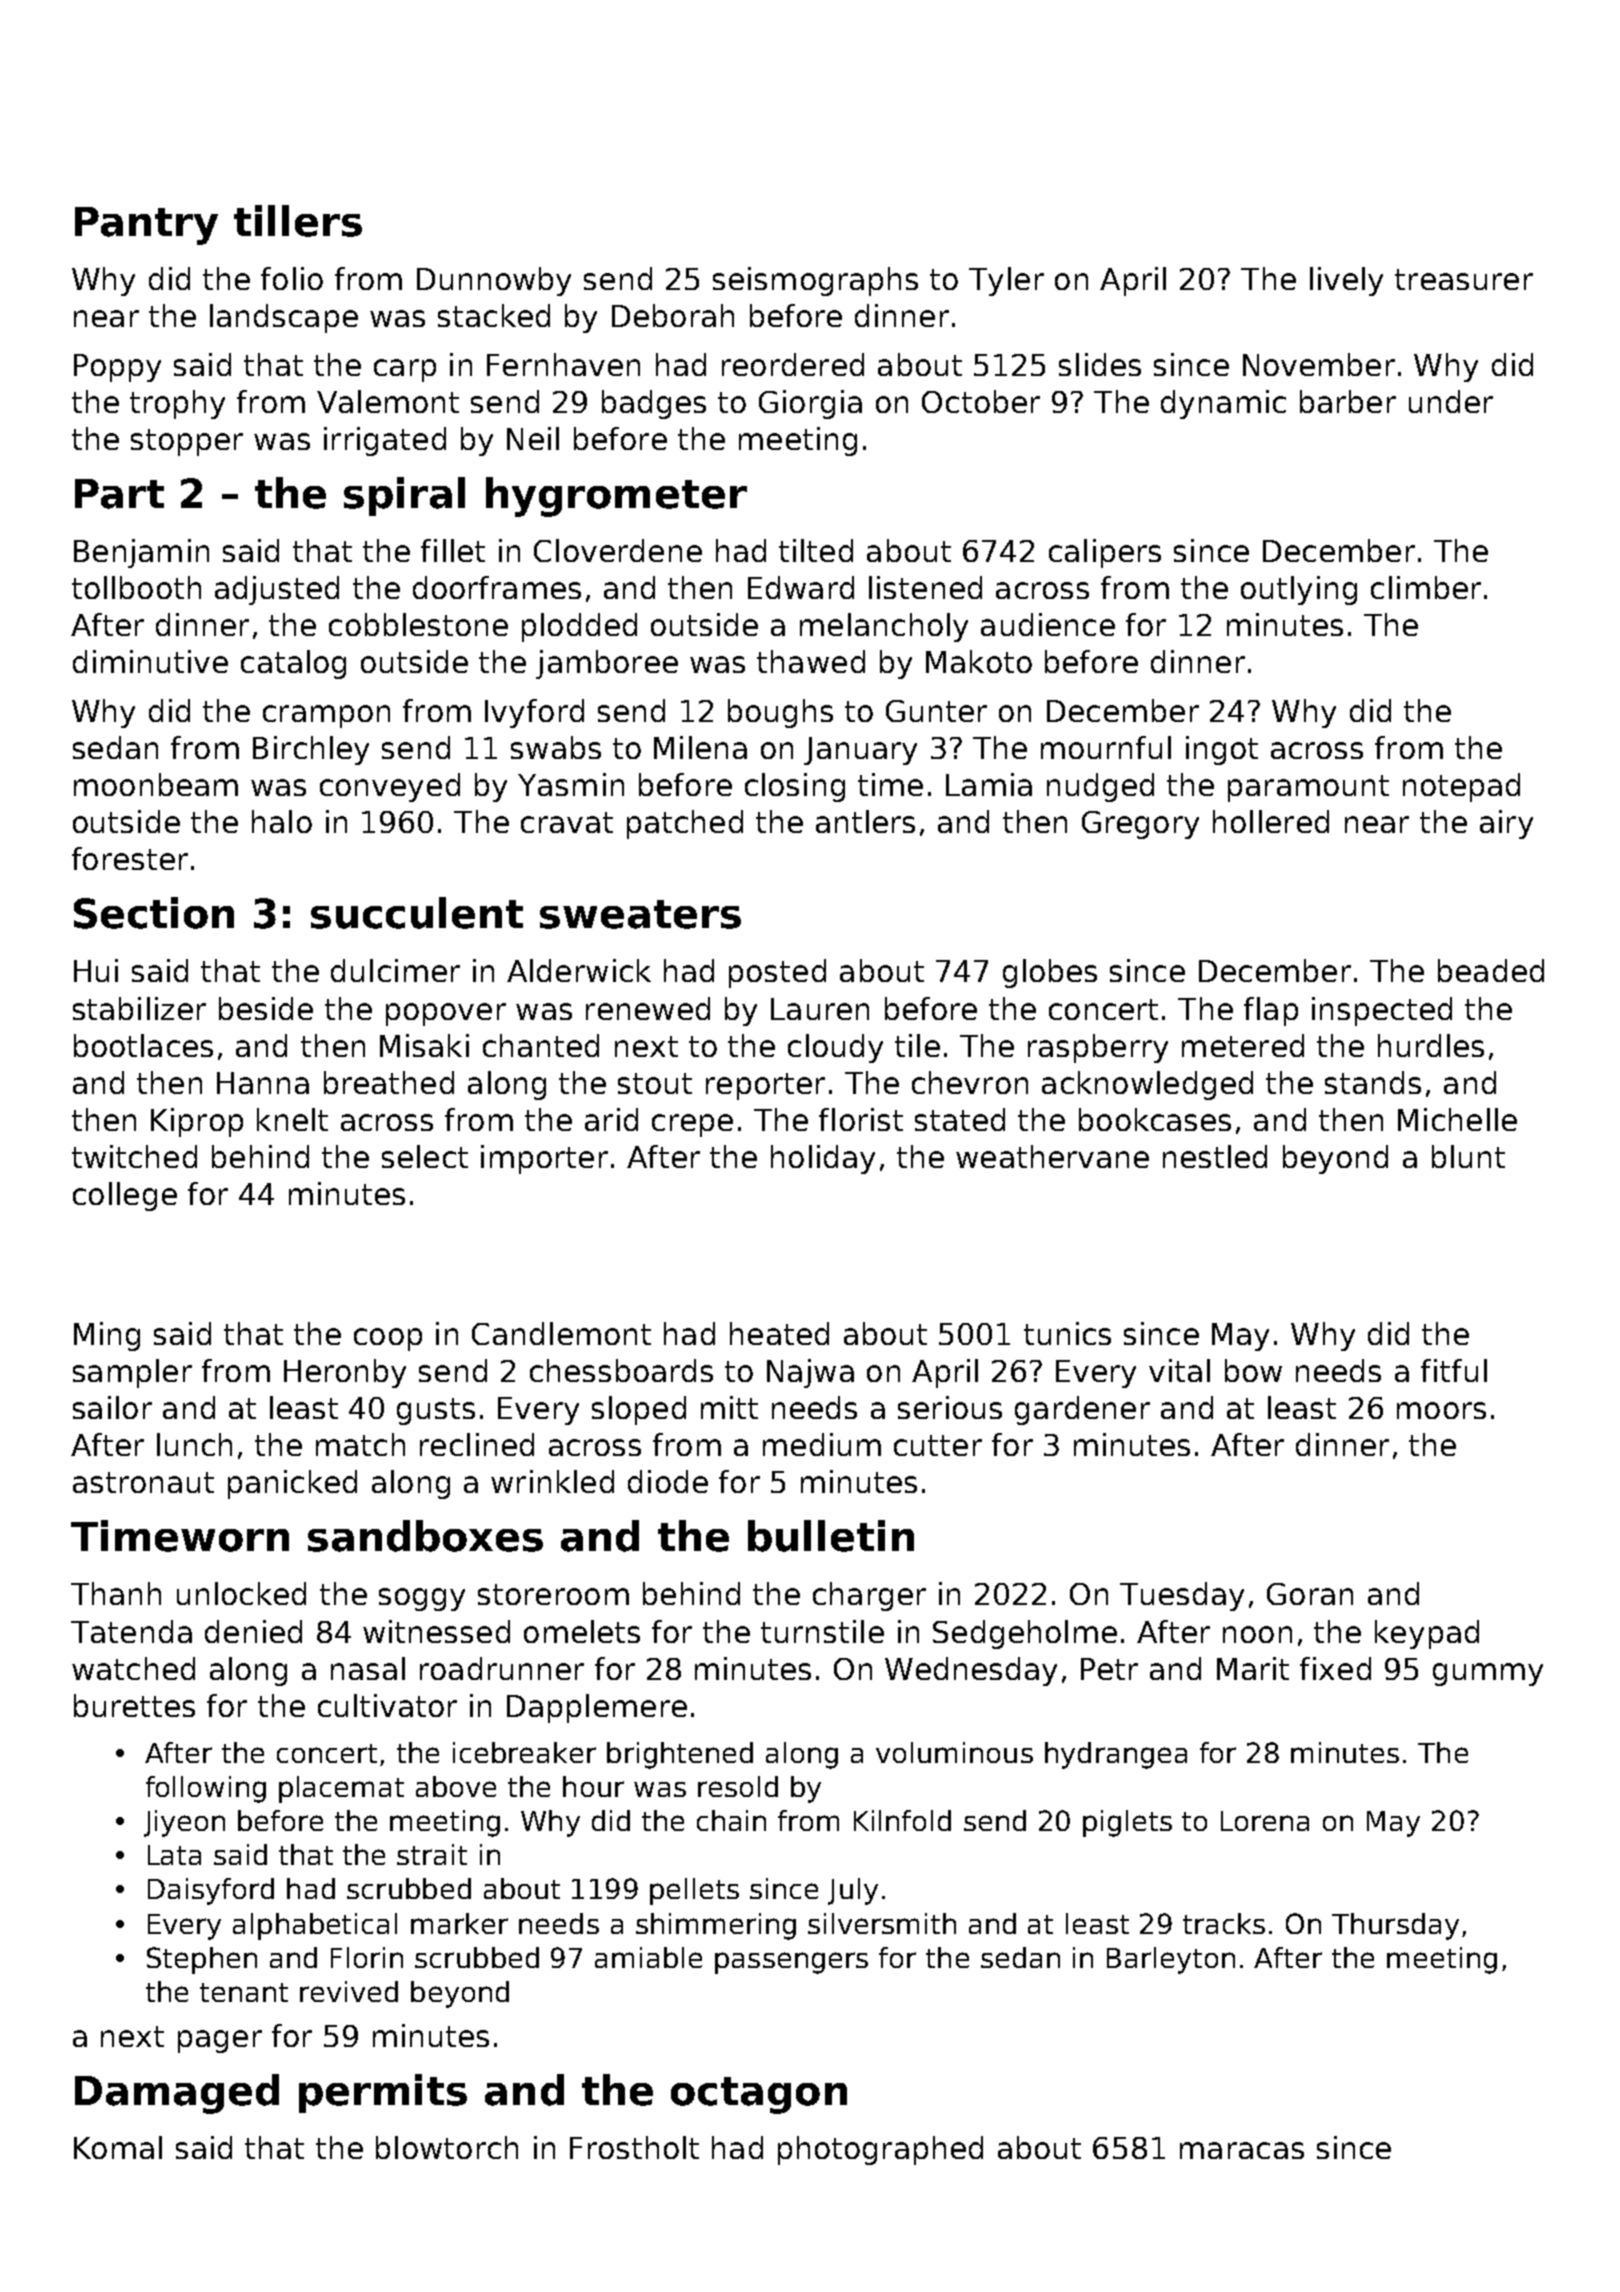 The image size is (1620, 2292). I want to click on tilted, so click(816, 550).
